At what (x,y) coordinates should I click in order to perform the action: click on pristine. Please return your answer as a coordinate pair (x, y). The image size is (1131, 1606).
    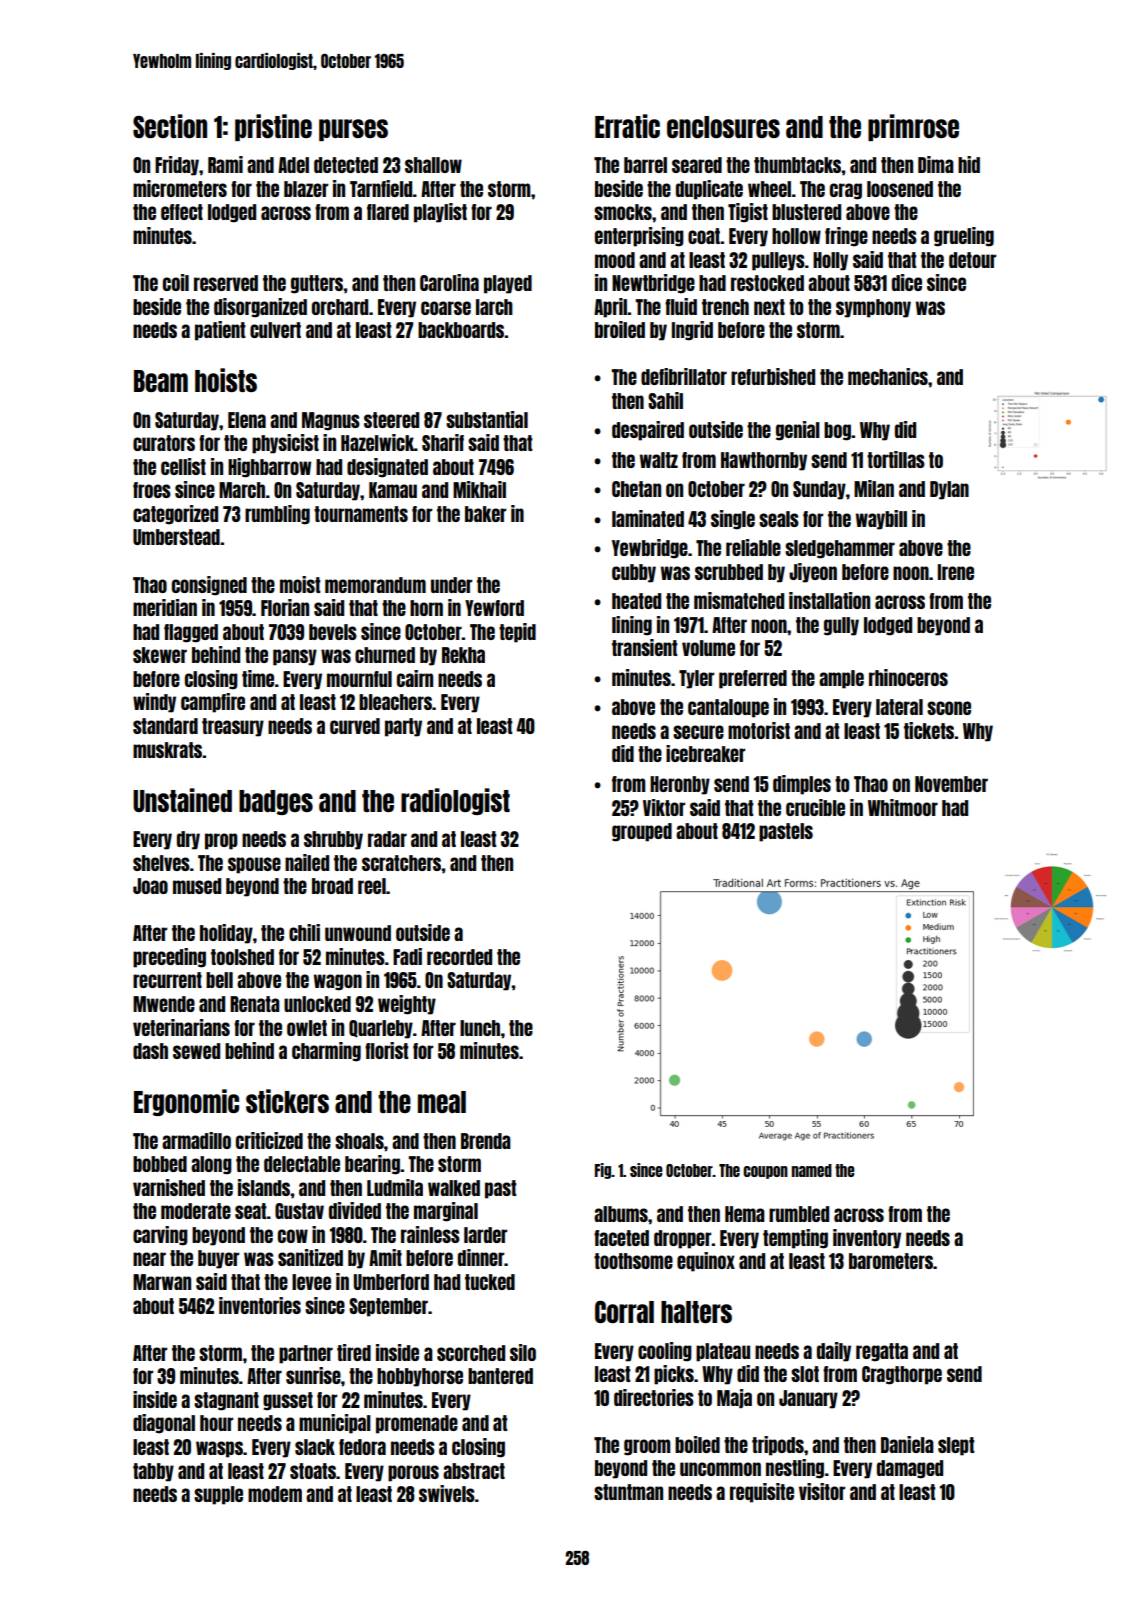
    Looking at the image, I should click on (273, 127).
